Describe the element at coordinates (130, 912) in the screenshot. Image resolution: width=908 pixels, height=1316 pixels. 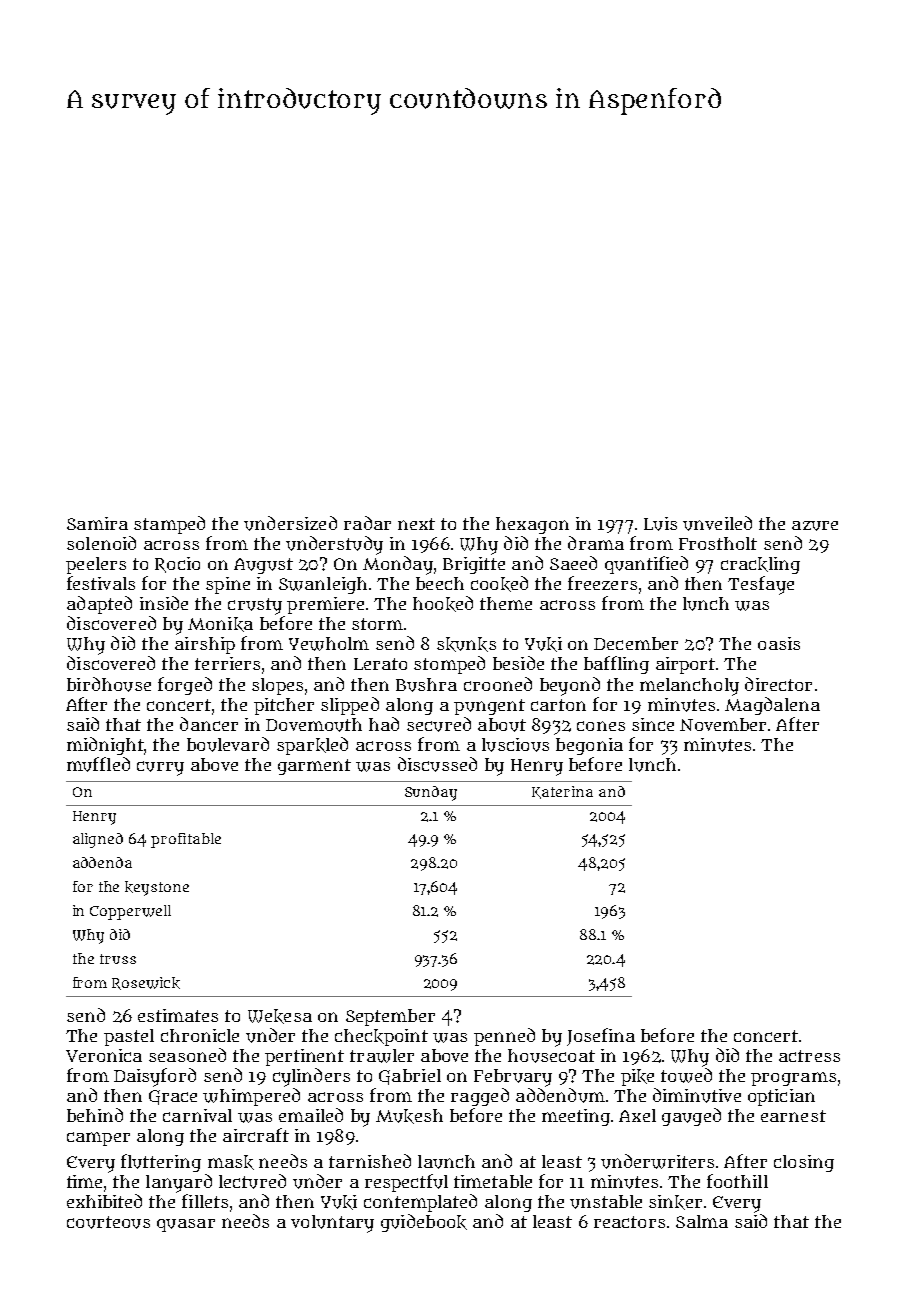
I see `Copperwell` at that location.
